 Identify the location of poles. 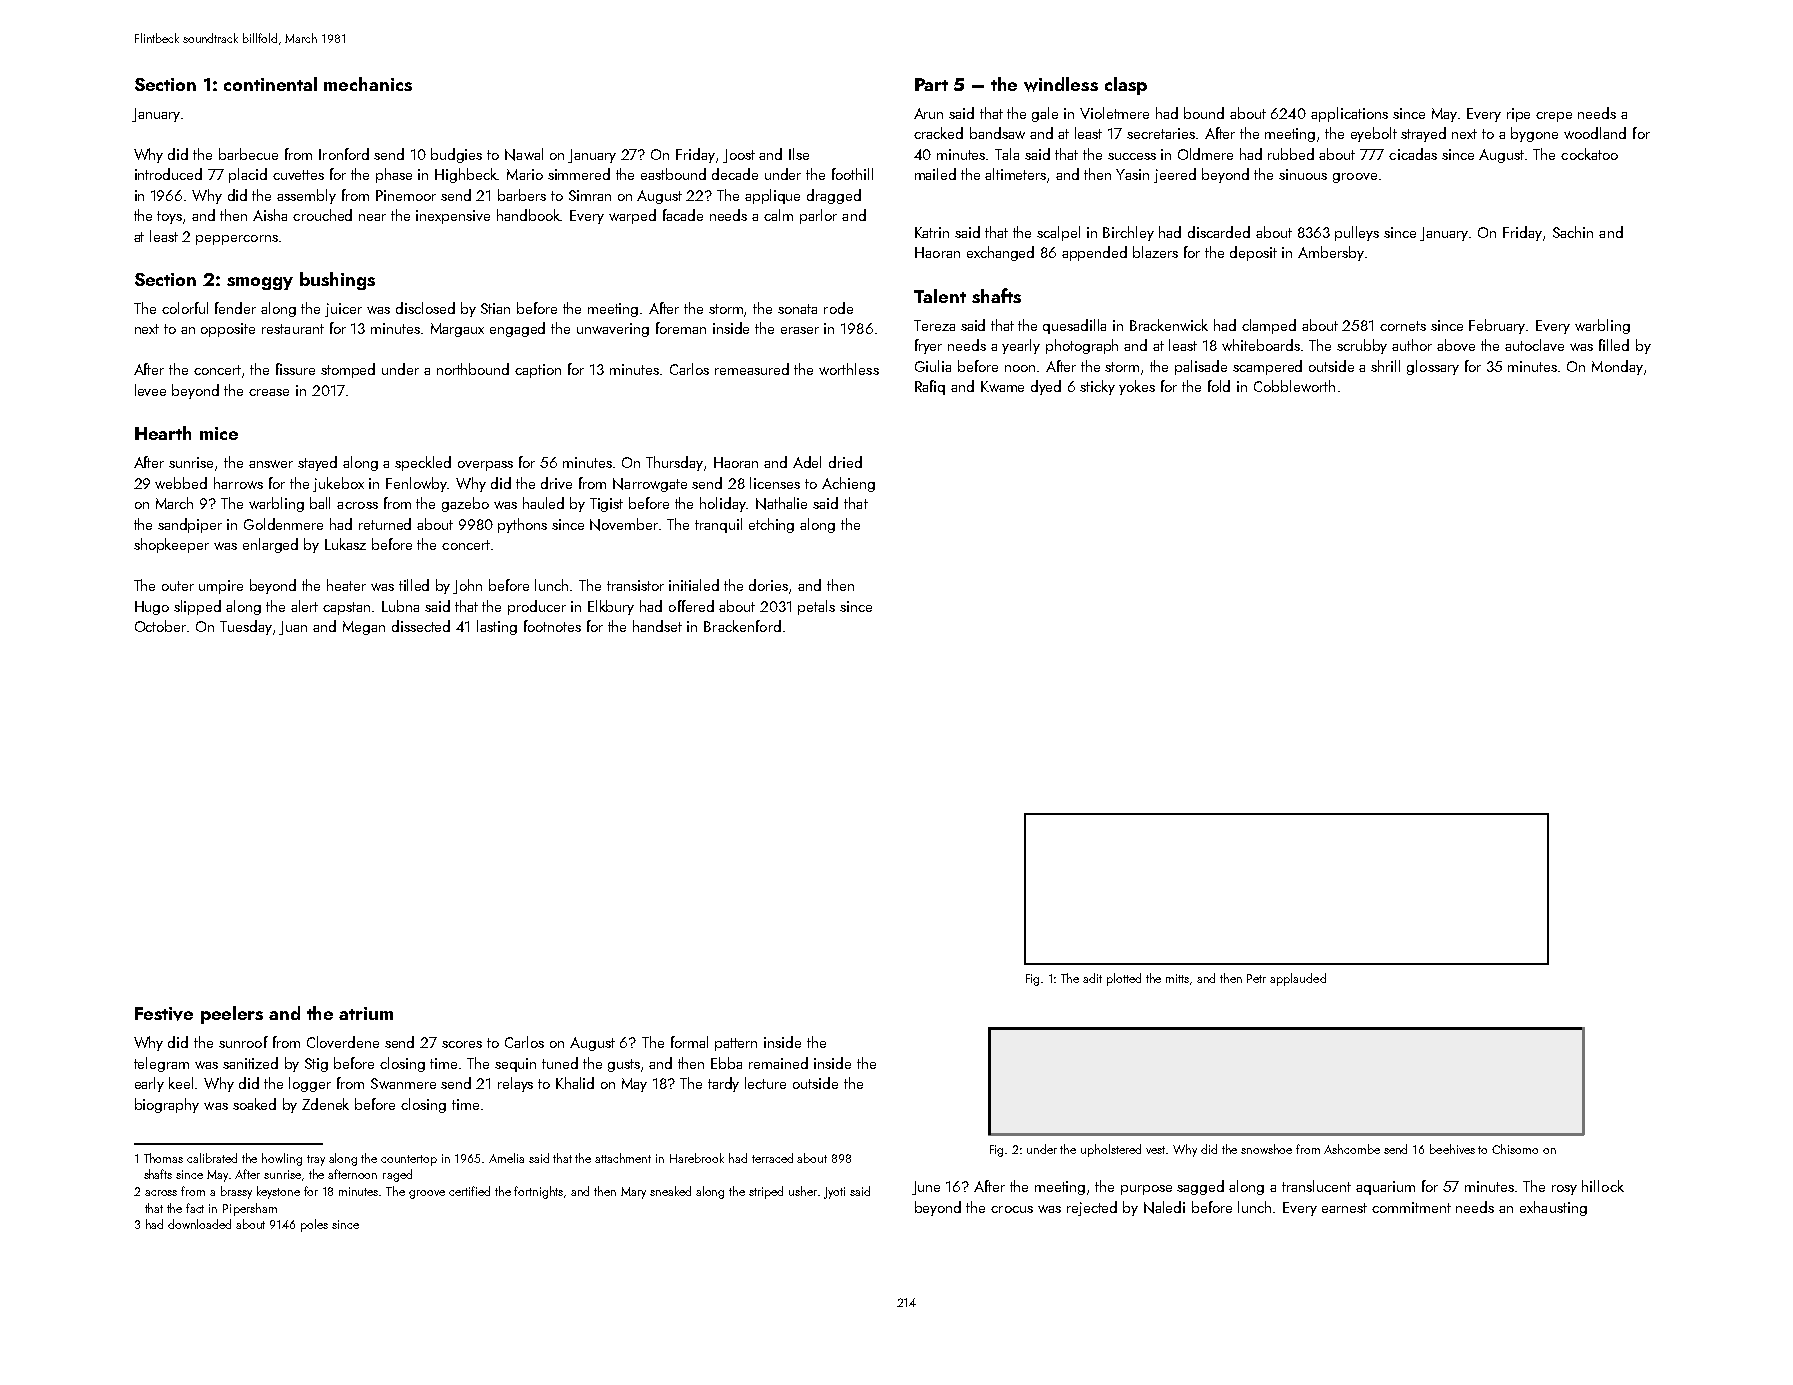
(314, 1225).
